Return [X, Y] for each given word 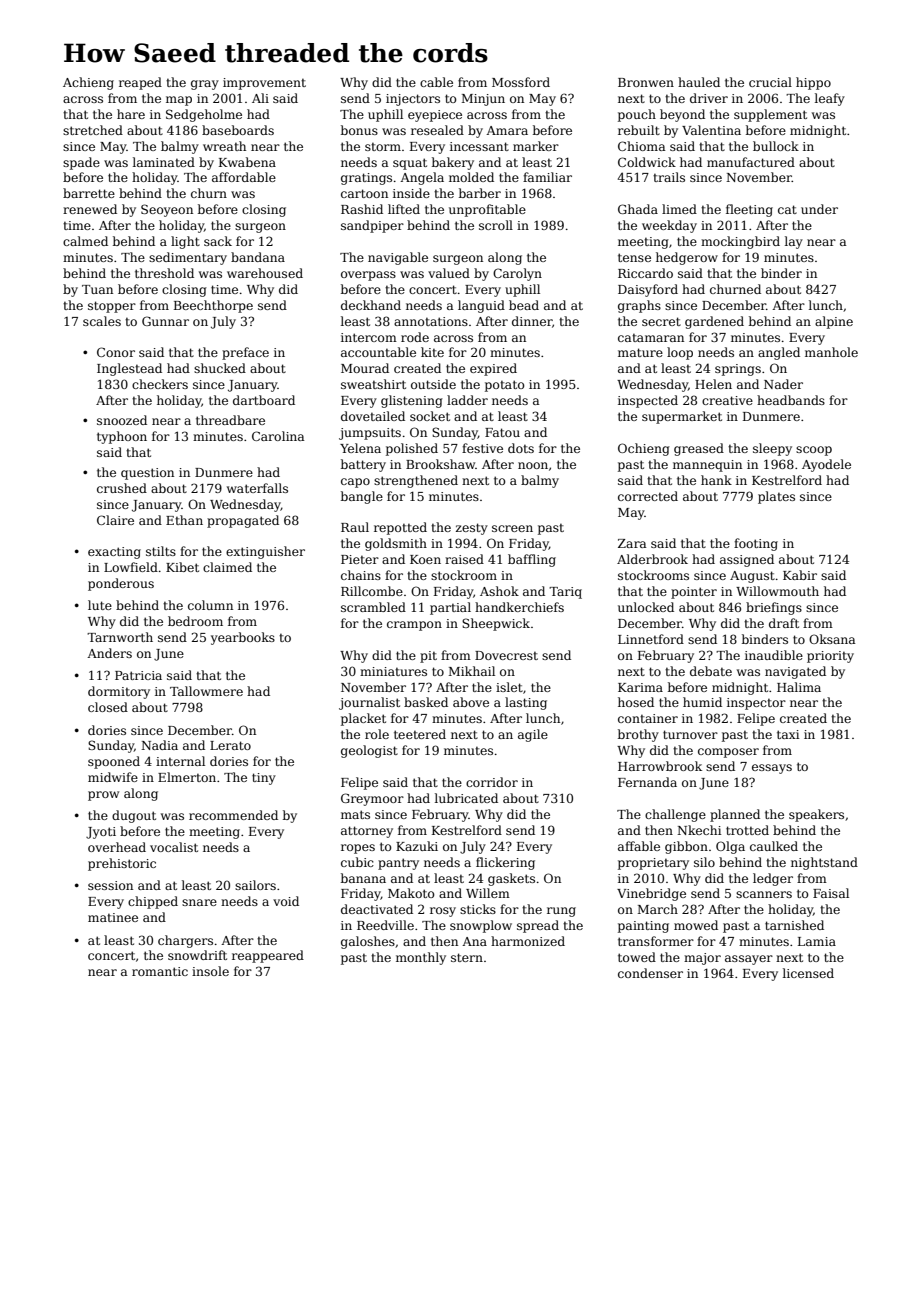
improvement [264, 84]
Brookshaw [441, 464]
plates [776, 497]
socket [430, 416]
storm [383, 147]
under [819, 209]
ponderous [121, 584]
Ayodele [826, 465]
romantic [160, 971]
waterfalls [257, 488]
